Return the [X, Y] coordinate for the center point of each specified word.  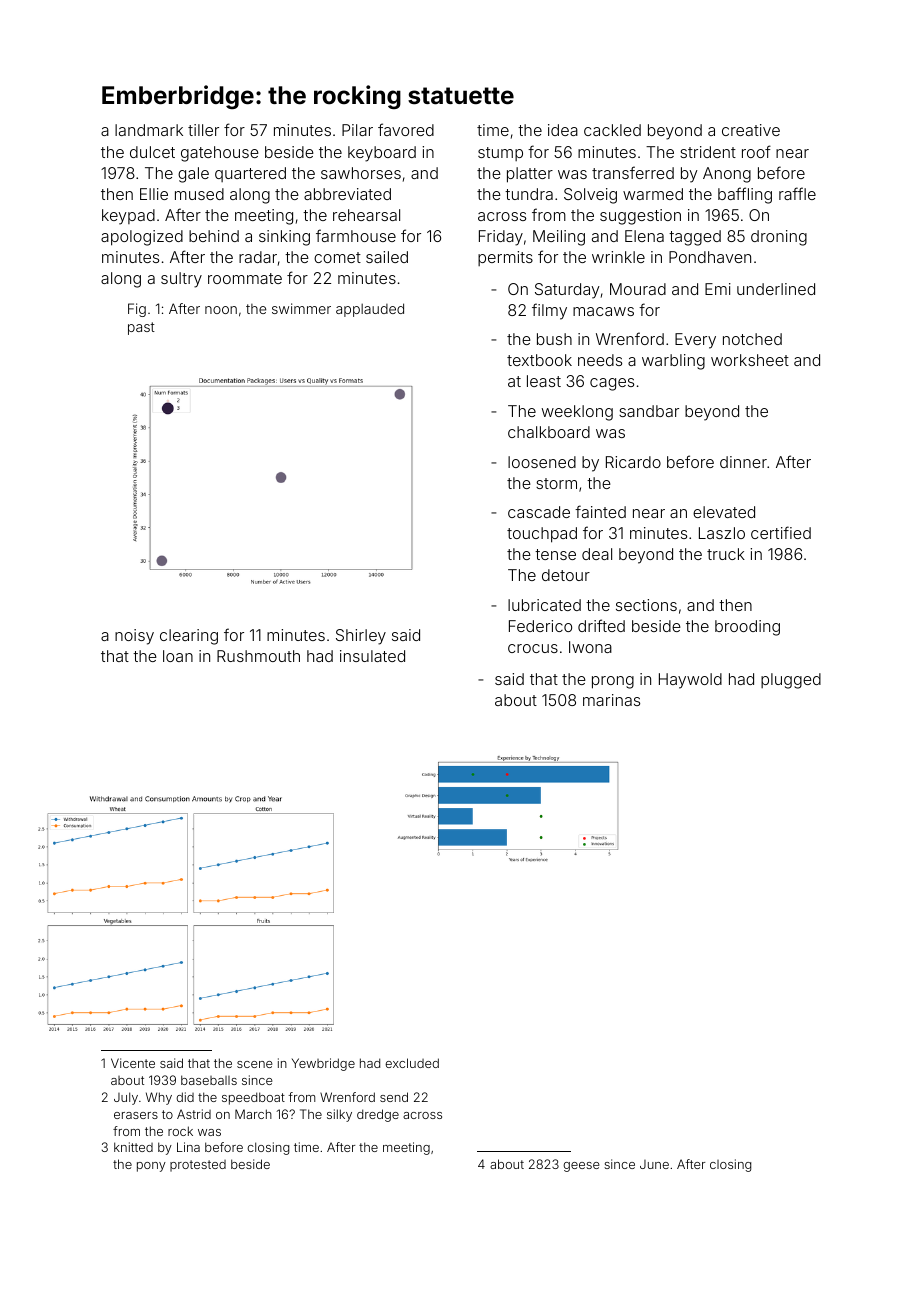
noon [221, 310]
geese [581, 1167]
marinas [611, 700]
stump [500, 154]
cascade [539, 512]
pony [151, 1167]
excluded [412, 1063]
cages [612, 384]
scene [254, 1064]
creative [751, 130]
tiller [203, 130]
